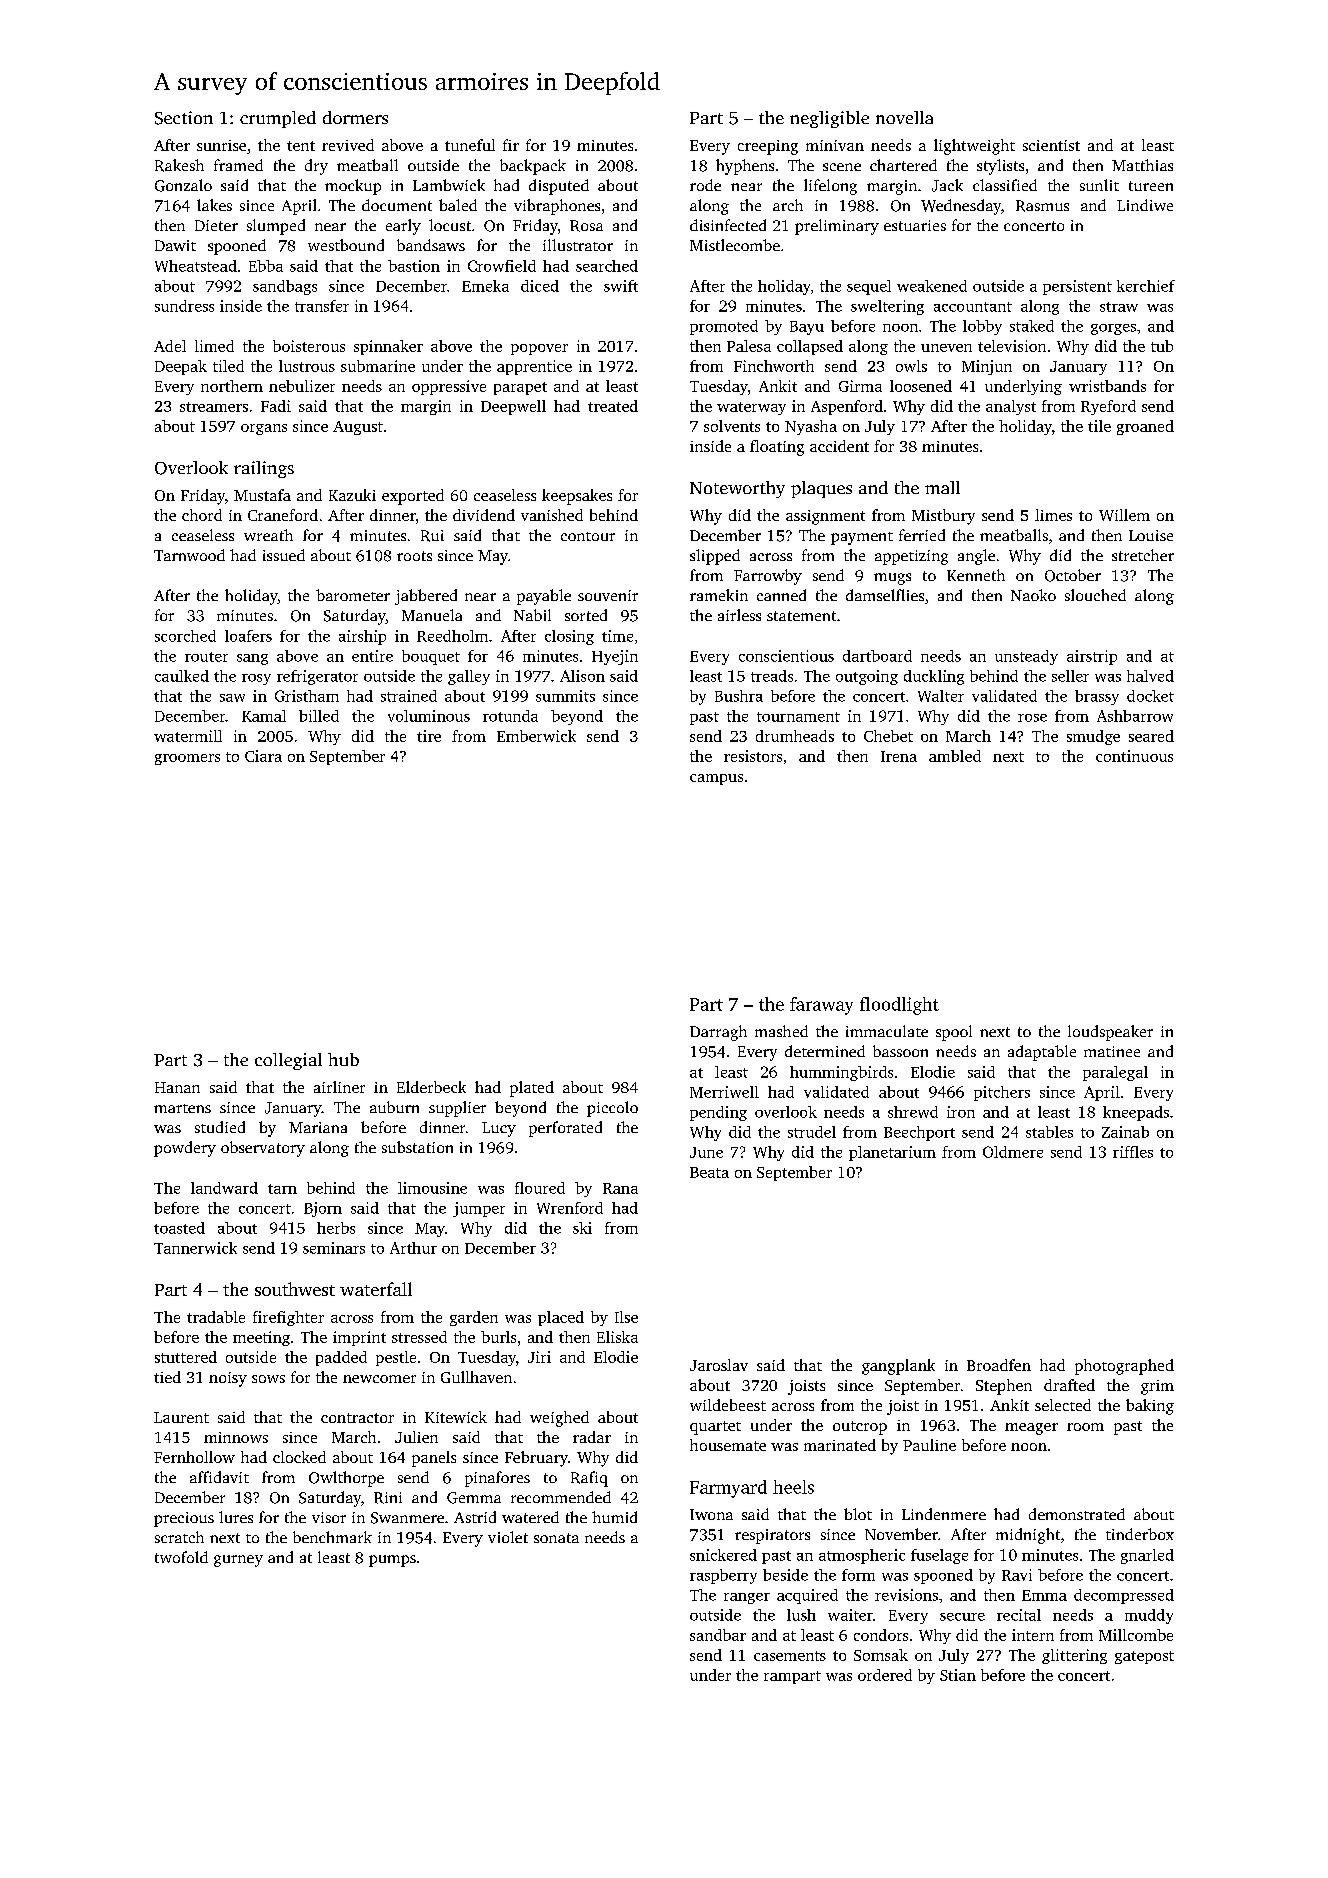  I want to click on campus, so click(716, 779).
